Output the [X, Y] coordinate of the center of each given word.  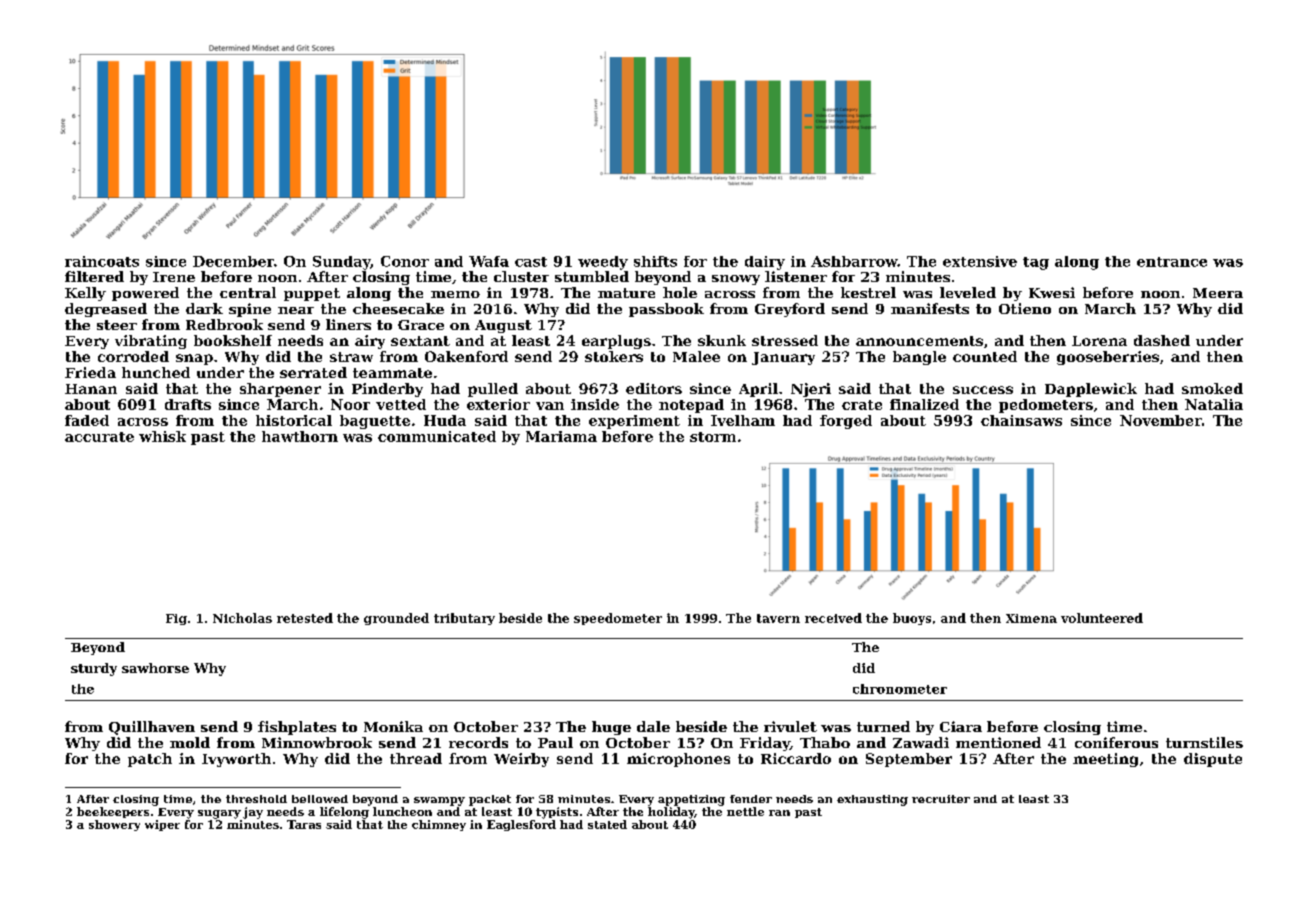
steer [117, 325]
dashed [1162, 340]
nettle [745, 811]
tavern [778, 618]
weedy [603, 263]
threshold [256, 799]
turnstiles [1204, 742]
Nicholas [242, 618]
